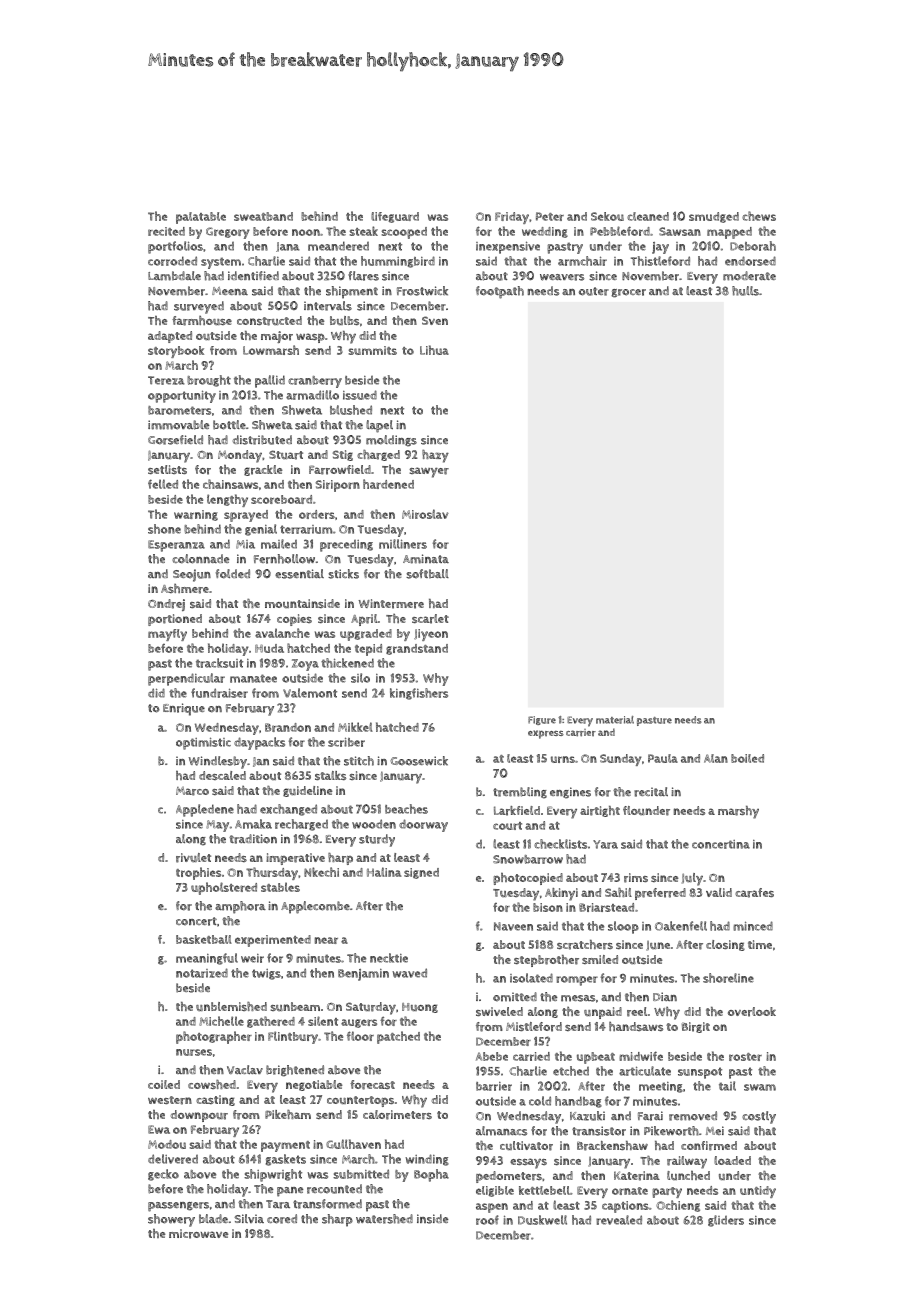 Image resolution: width=924 pixels, height=1314 pixels. Describe the element at coordinates (417, 649) in the screenshot. I see `grandstand` at that location.
